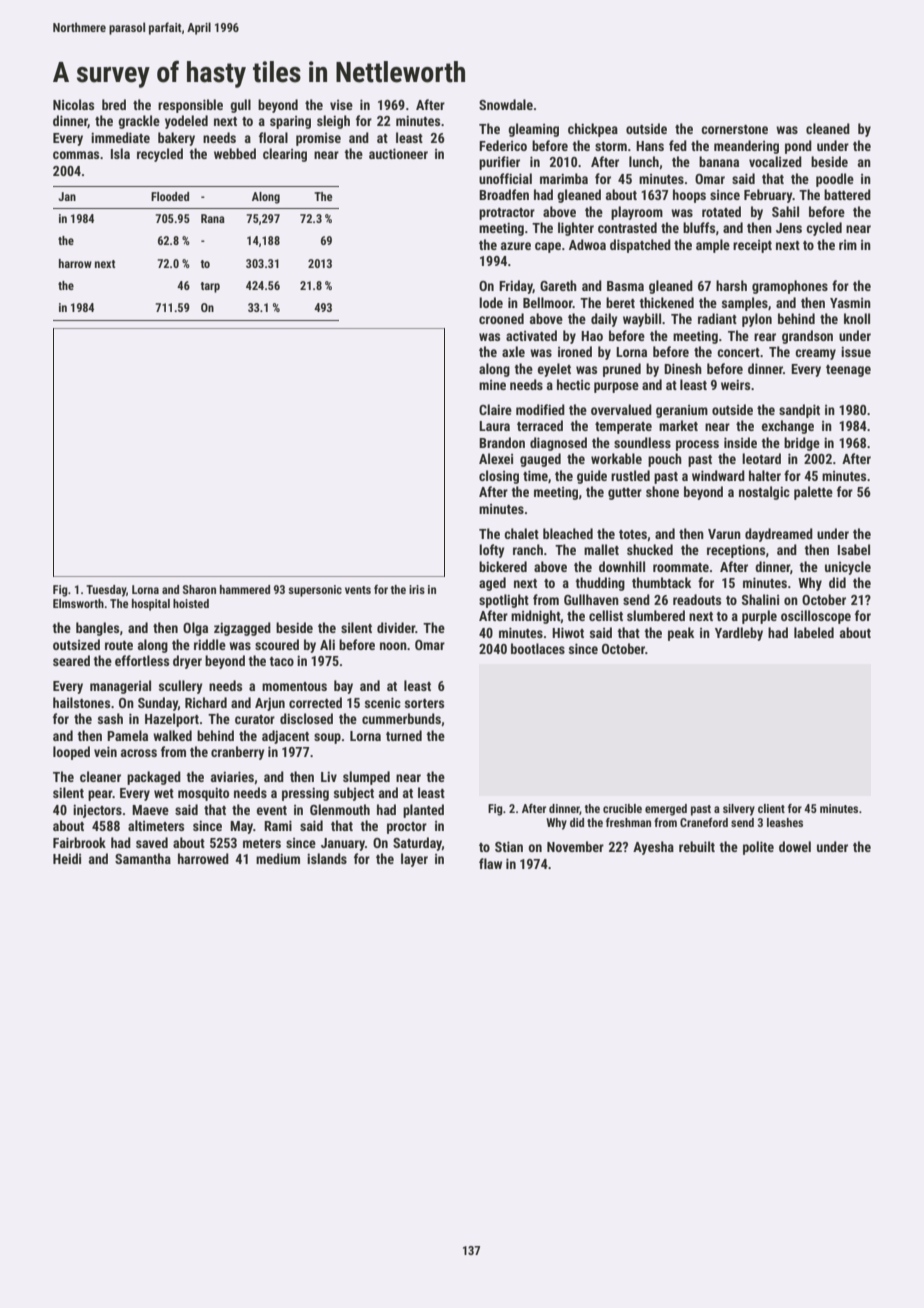 This screenshot has height=1308, width=924. I want to click on purple, so click(759, 617).
